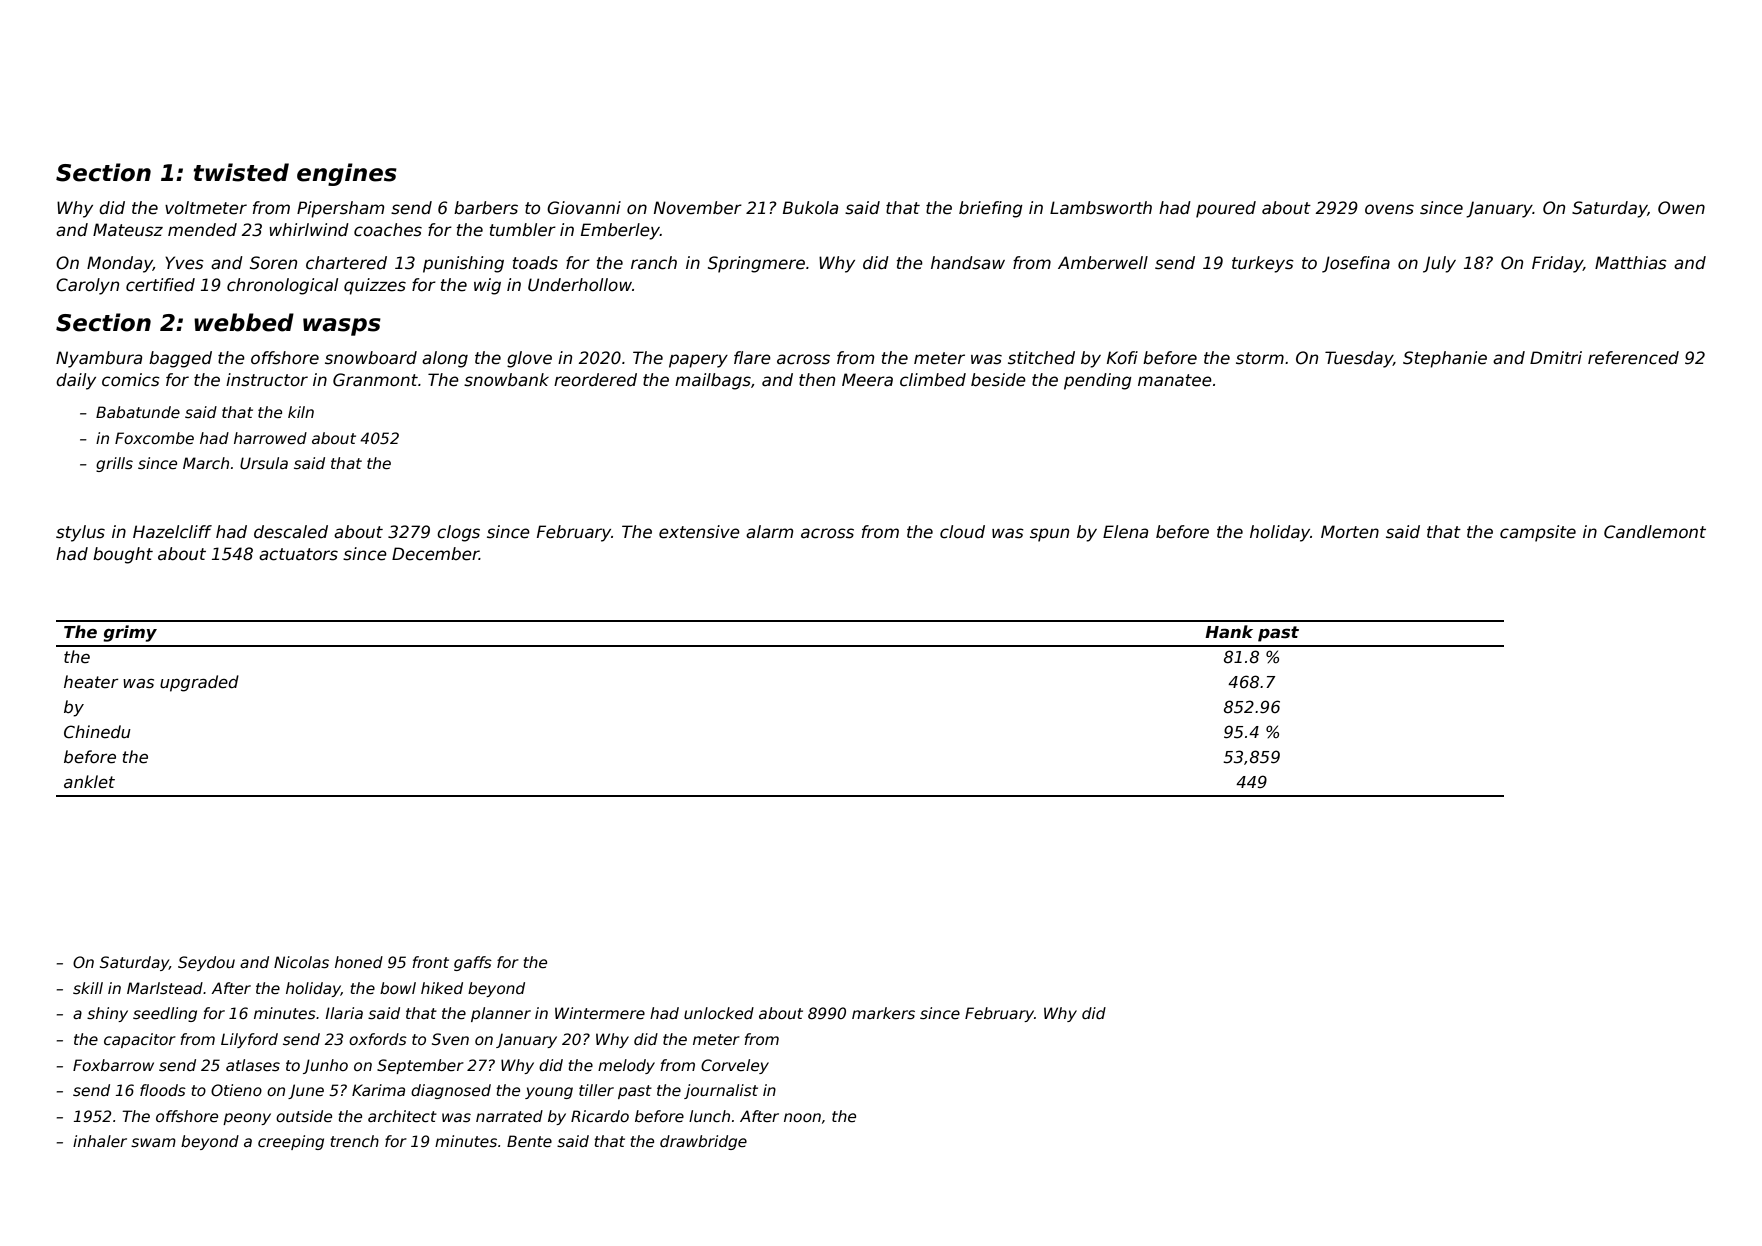 The width and height of the screenshot is (1762, 1246). I want to click on markers, so click(883, 1013).
